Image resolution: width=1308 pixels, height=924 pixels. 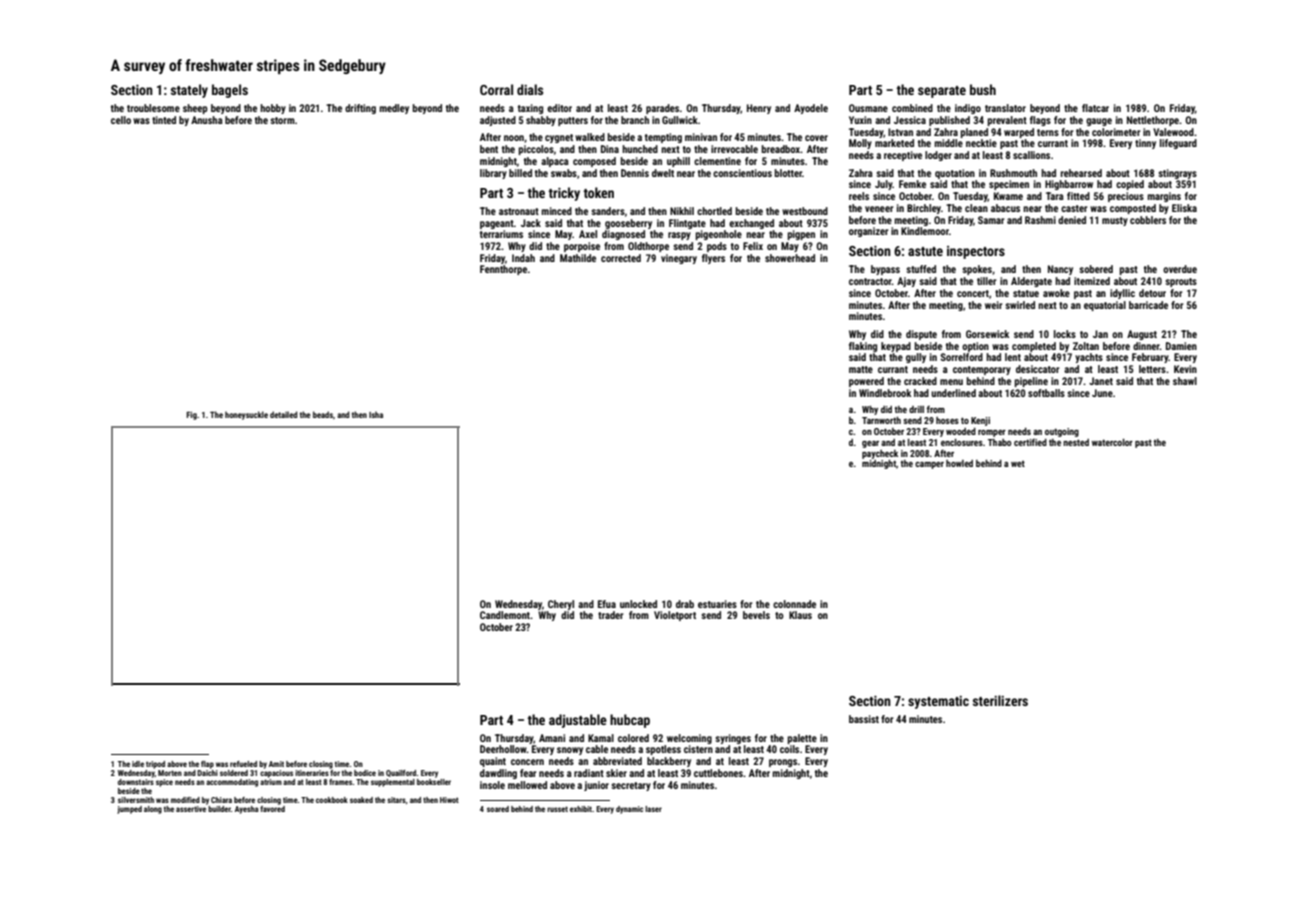 What do you see at coordinates (633, 738) in the document?
I see `colored` at bounding box center [633, 738].
